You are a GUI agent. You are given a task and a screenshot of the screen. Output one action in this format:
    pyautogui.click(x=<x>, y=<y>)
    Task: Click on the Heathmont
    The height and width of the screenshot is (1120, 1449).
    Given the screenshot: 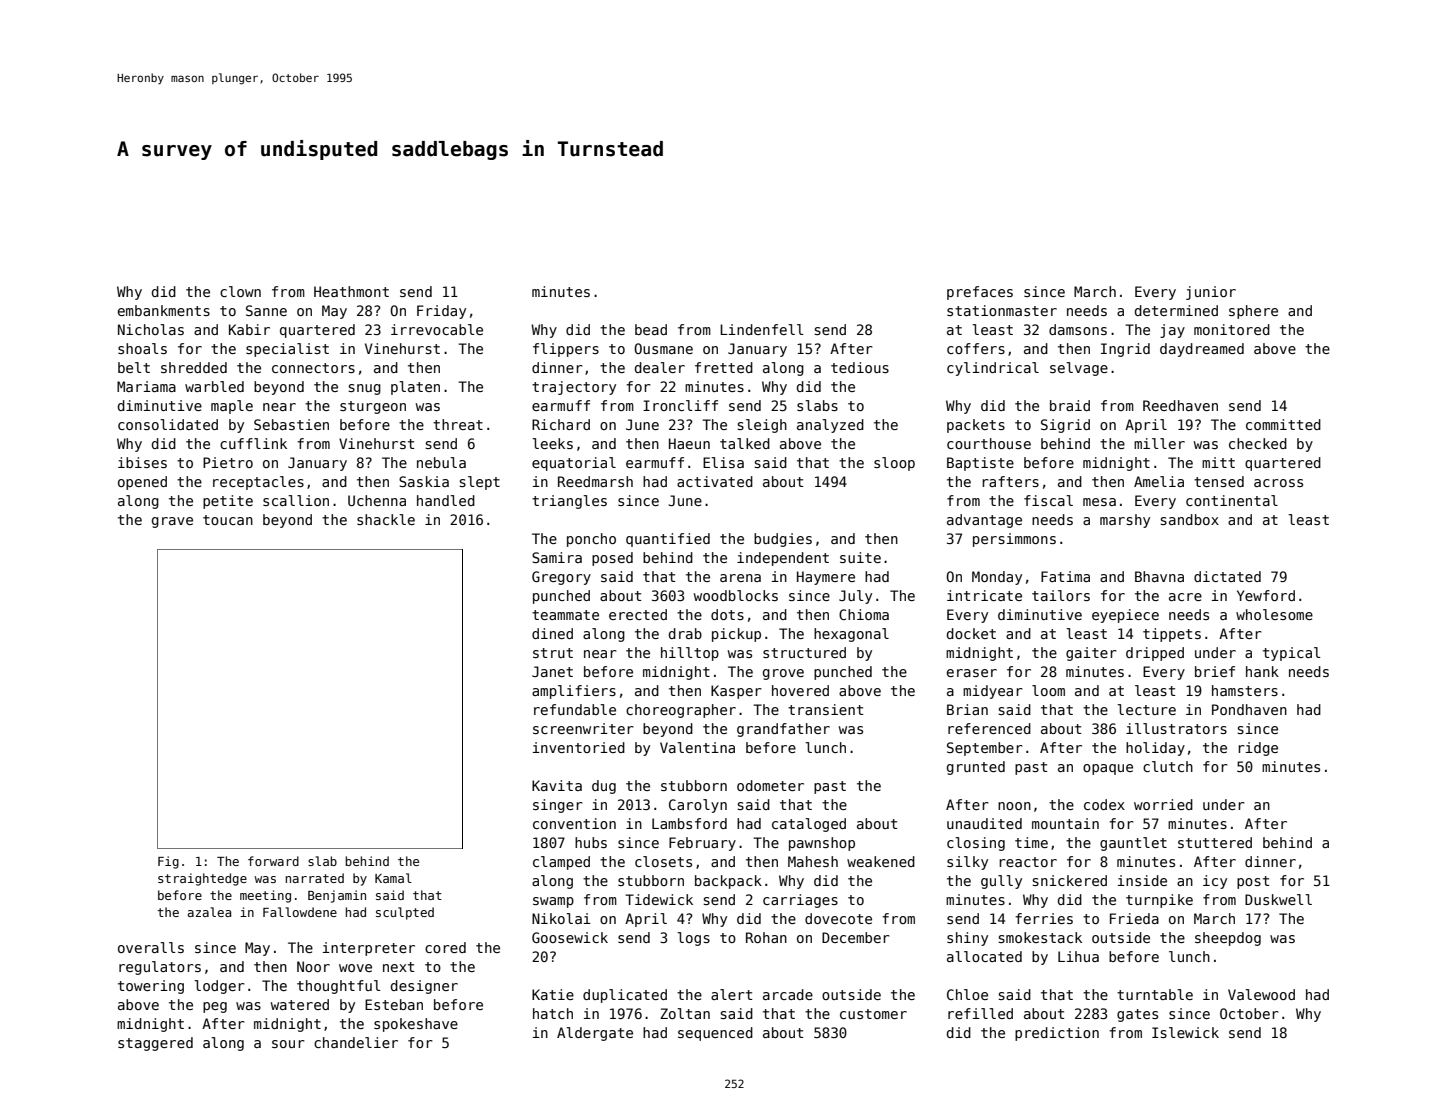 What is the action you would take?
    pyautogui.click(x=351, y=291)
